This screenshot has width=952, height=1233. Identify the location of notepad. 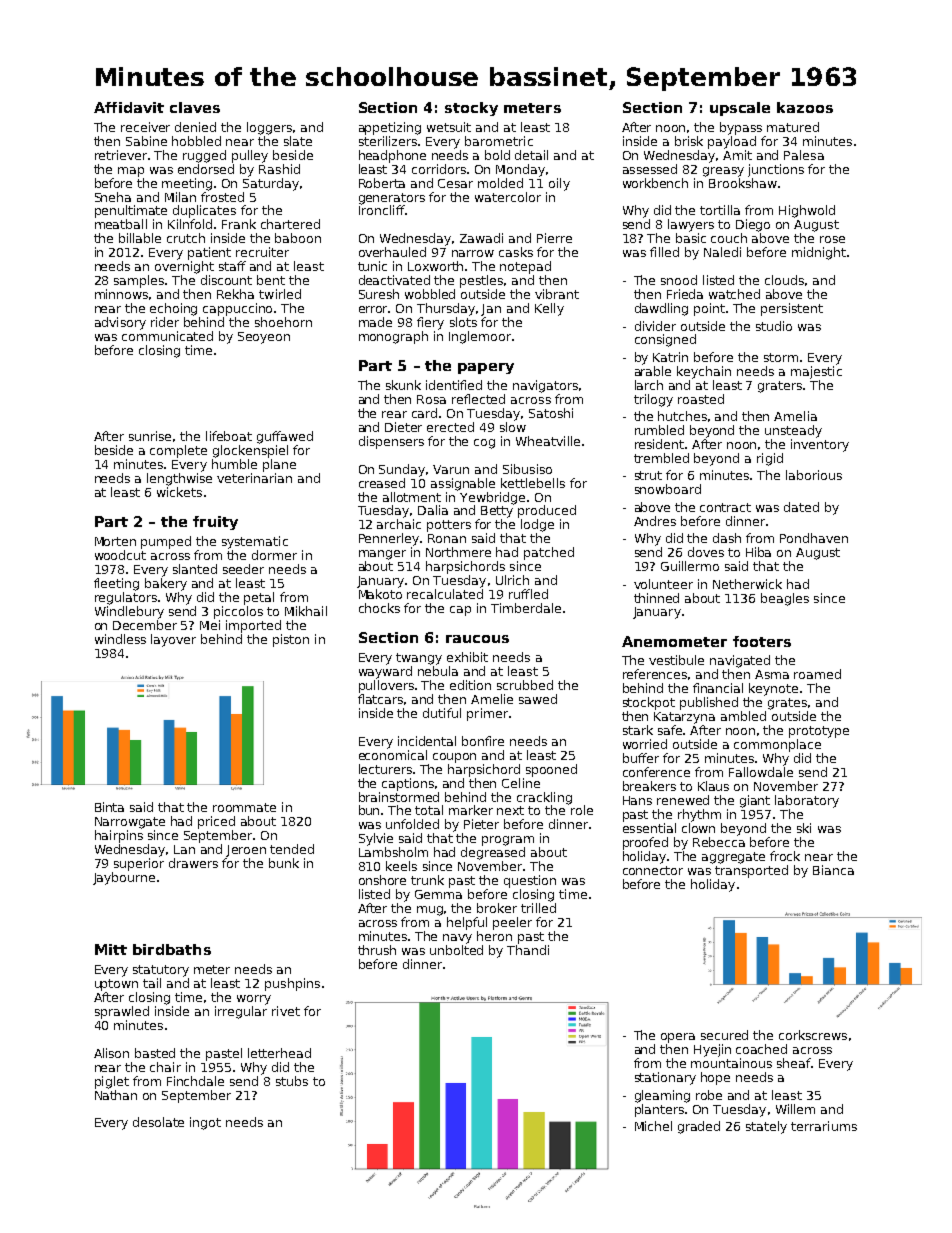
(525, 267).
